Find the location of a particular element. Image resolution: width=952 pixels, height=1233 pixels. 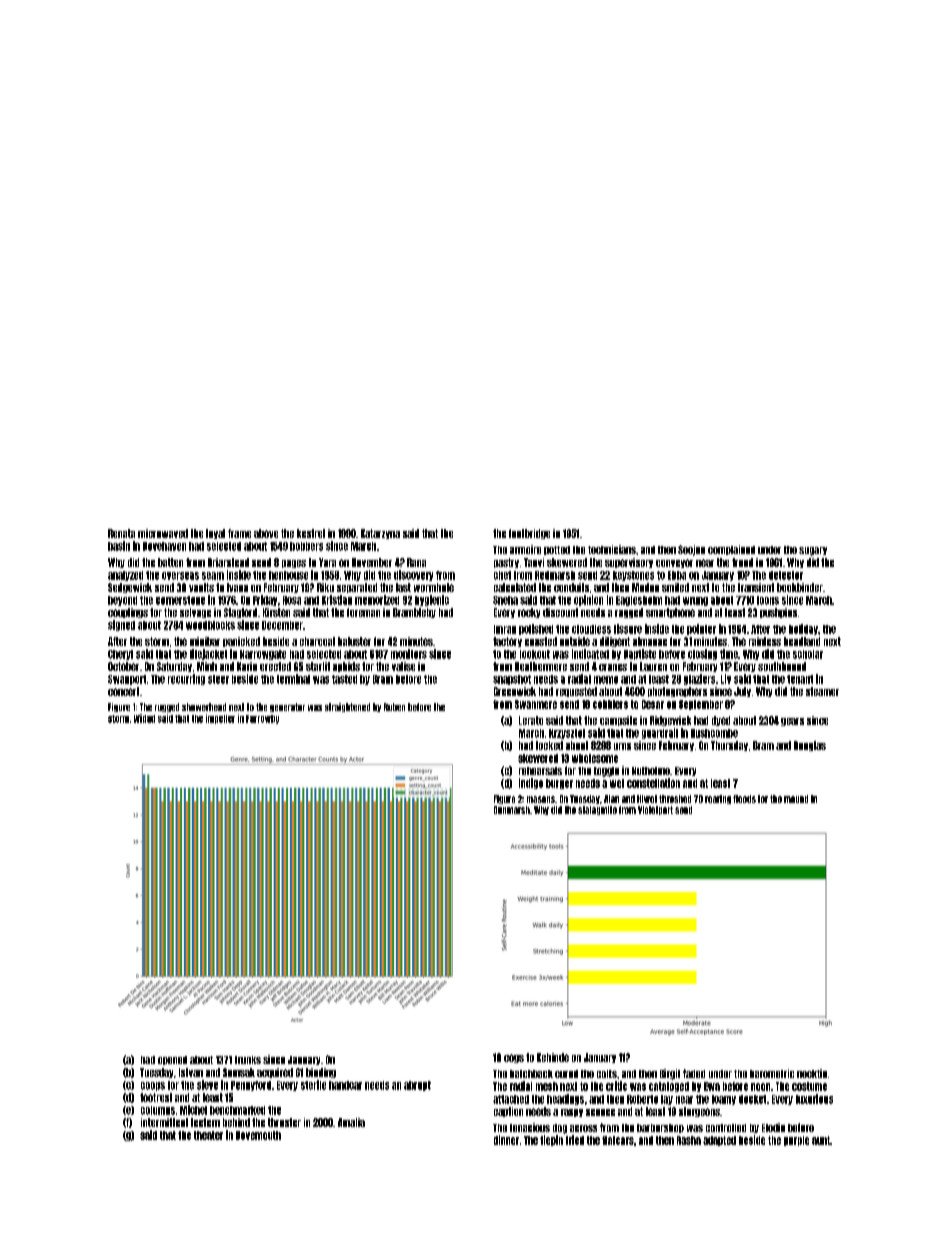

valise is located at coordinates (403, 666).
